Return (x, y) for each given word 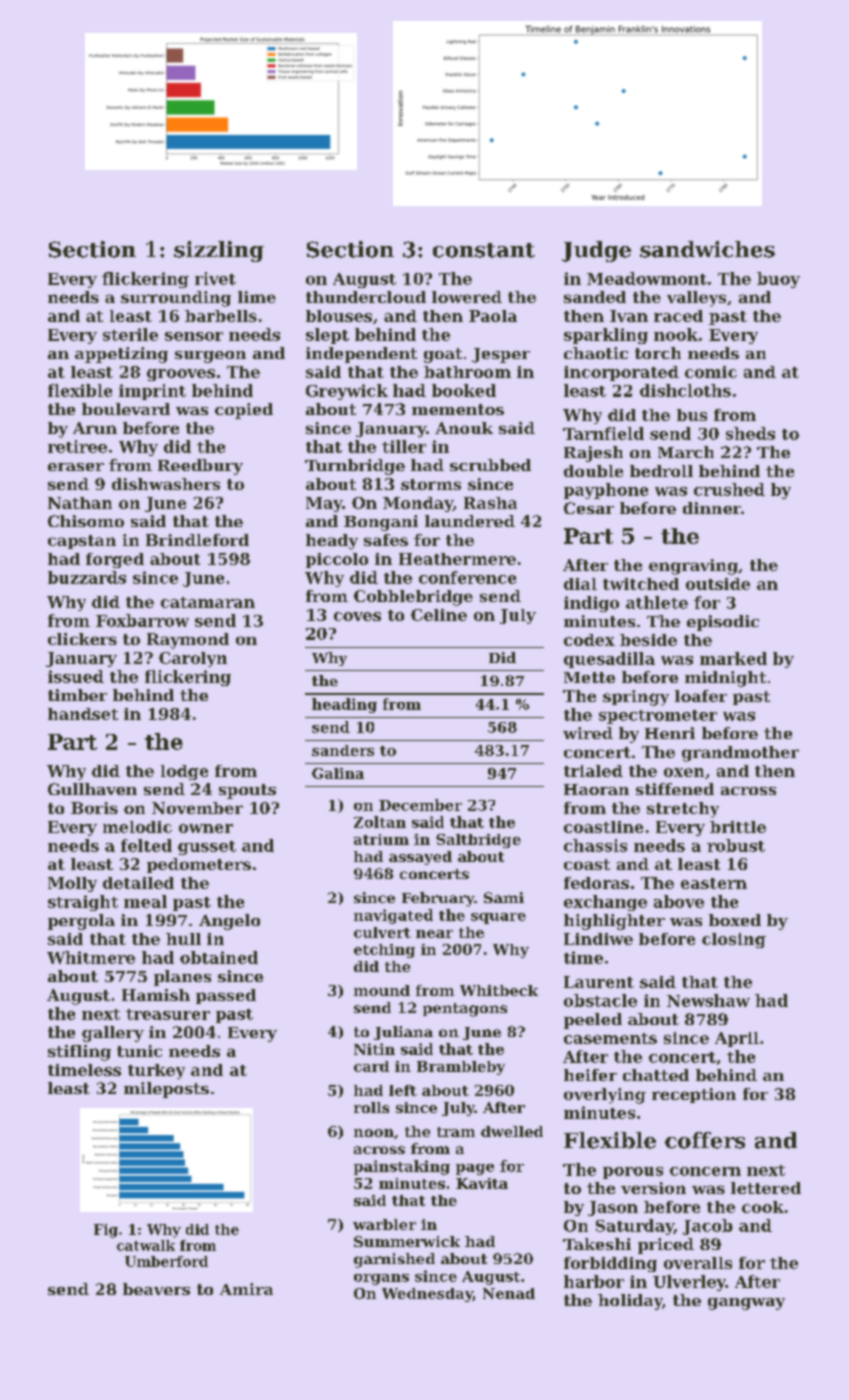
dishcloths (685, 390)
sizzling (219, 251)
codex (589, 640)
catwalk (146, 1245)
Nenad (509, 1293)
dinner (712, 508)
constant (484, 250)
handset (83, 714)
